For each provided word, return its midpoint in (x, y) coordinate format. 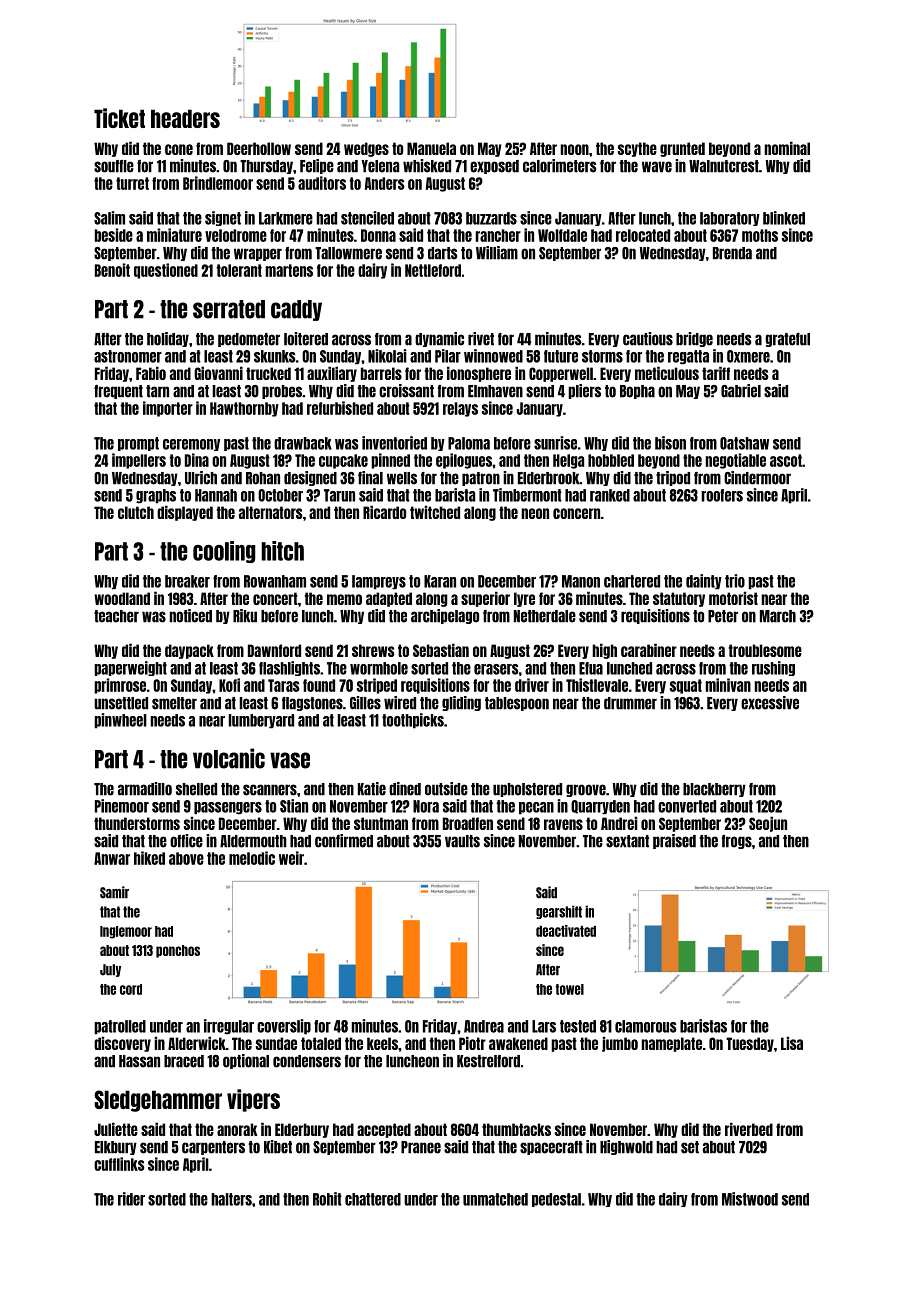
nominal (787, 148)
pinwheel (120, 721)
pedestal (556, 1200)
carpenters (213, 1148)
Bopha (637, 392)
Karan (440, 581)
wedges (366, 149)
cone (179, 149)
